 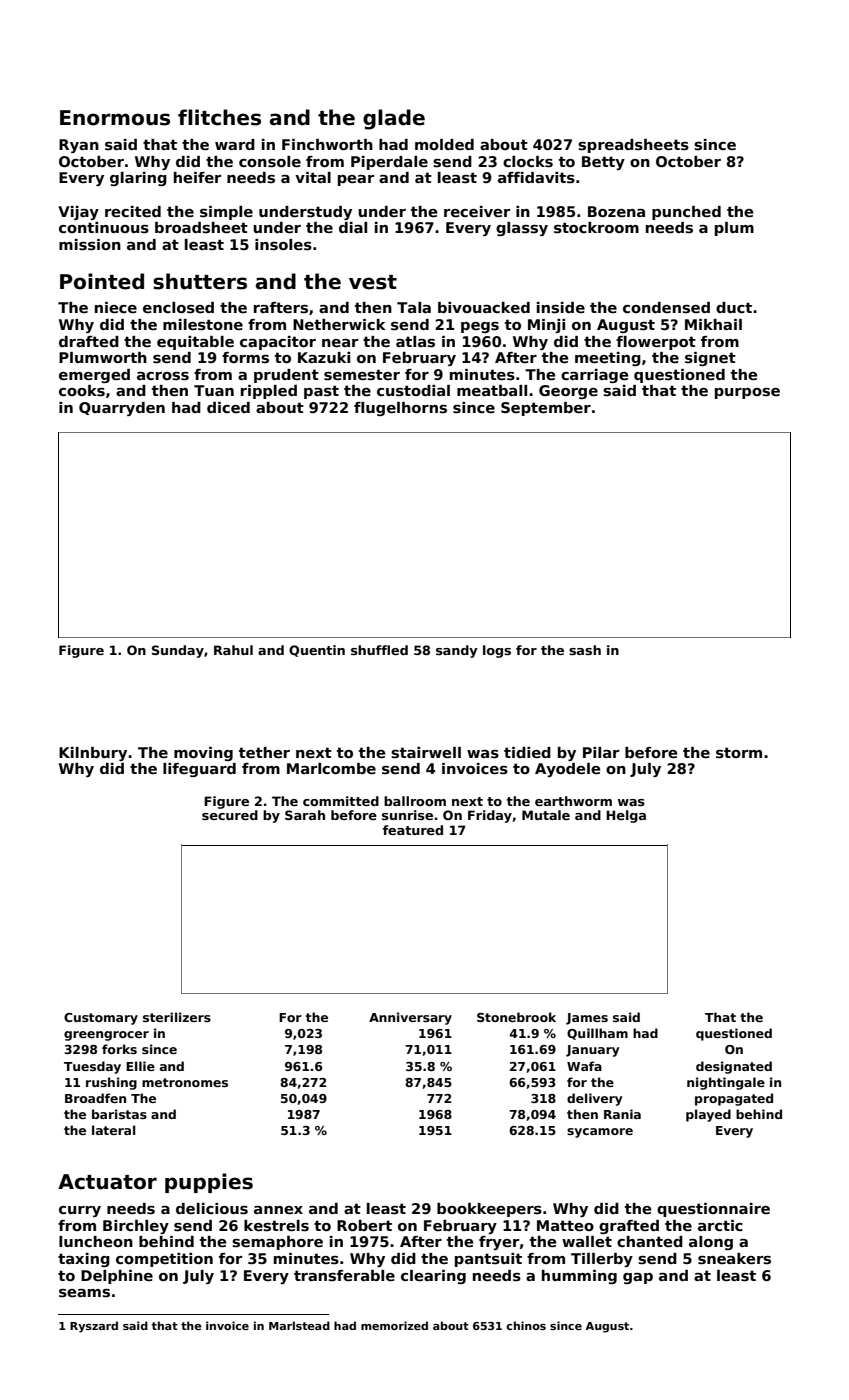 I want to click on Helga, so click(x=626, y=816).
